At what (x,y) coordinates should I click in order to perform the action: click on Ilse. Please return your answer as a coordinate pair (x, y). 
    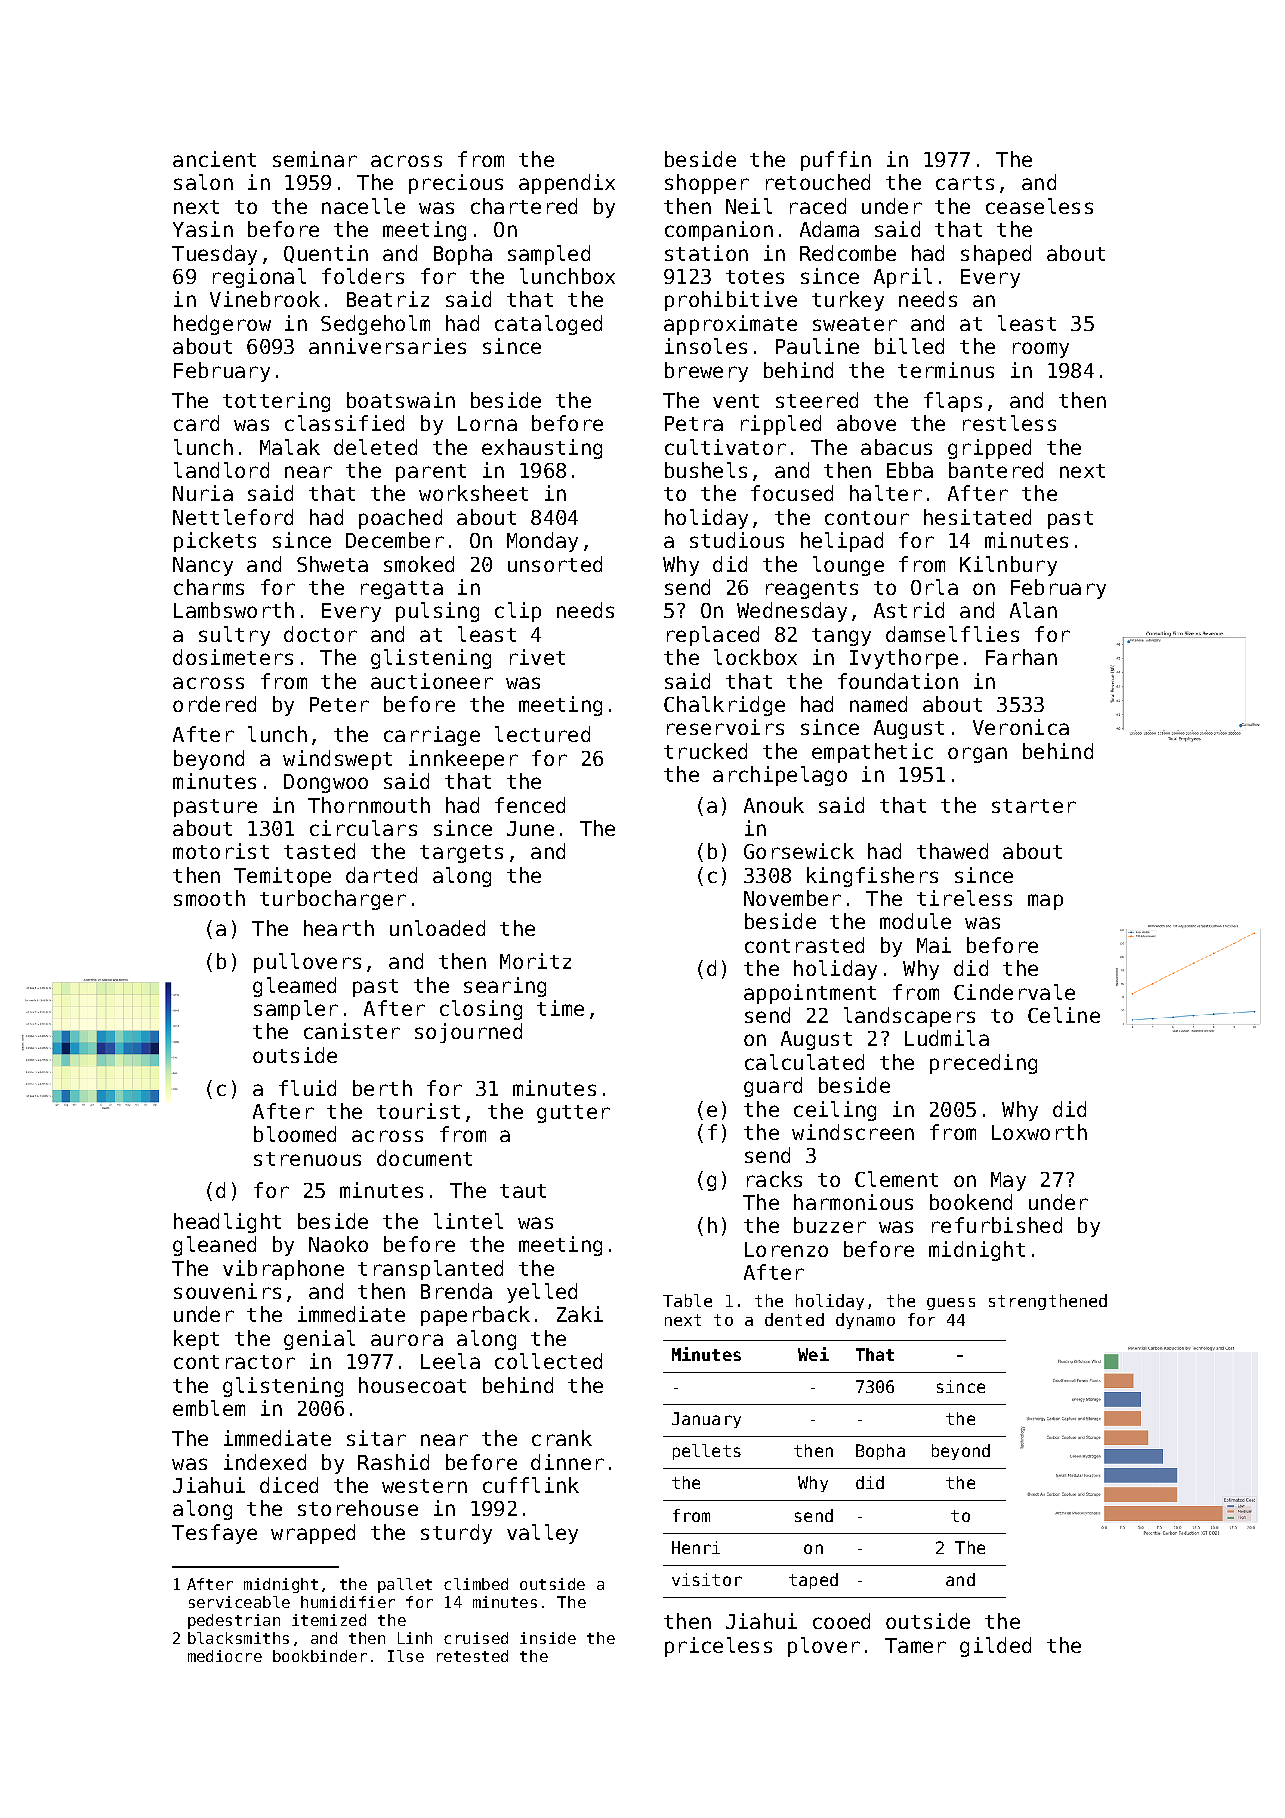
    Looking at the image, I should click on (406, 1656).
